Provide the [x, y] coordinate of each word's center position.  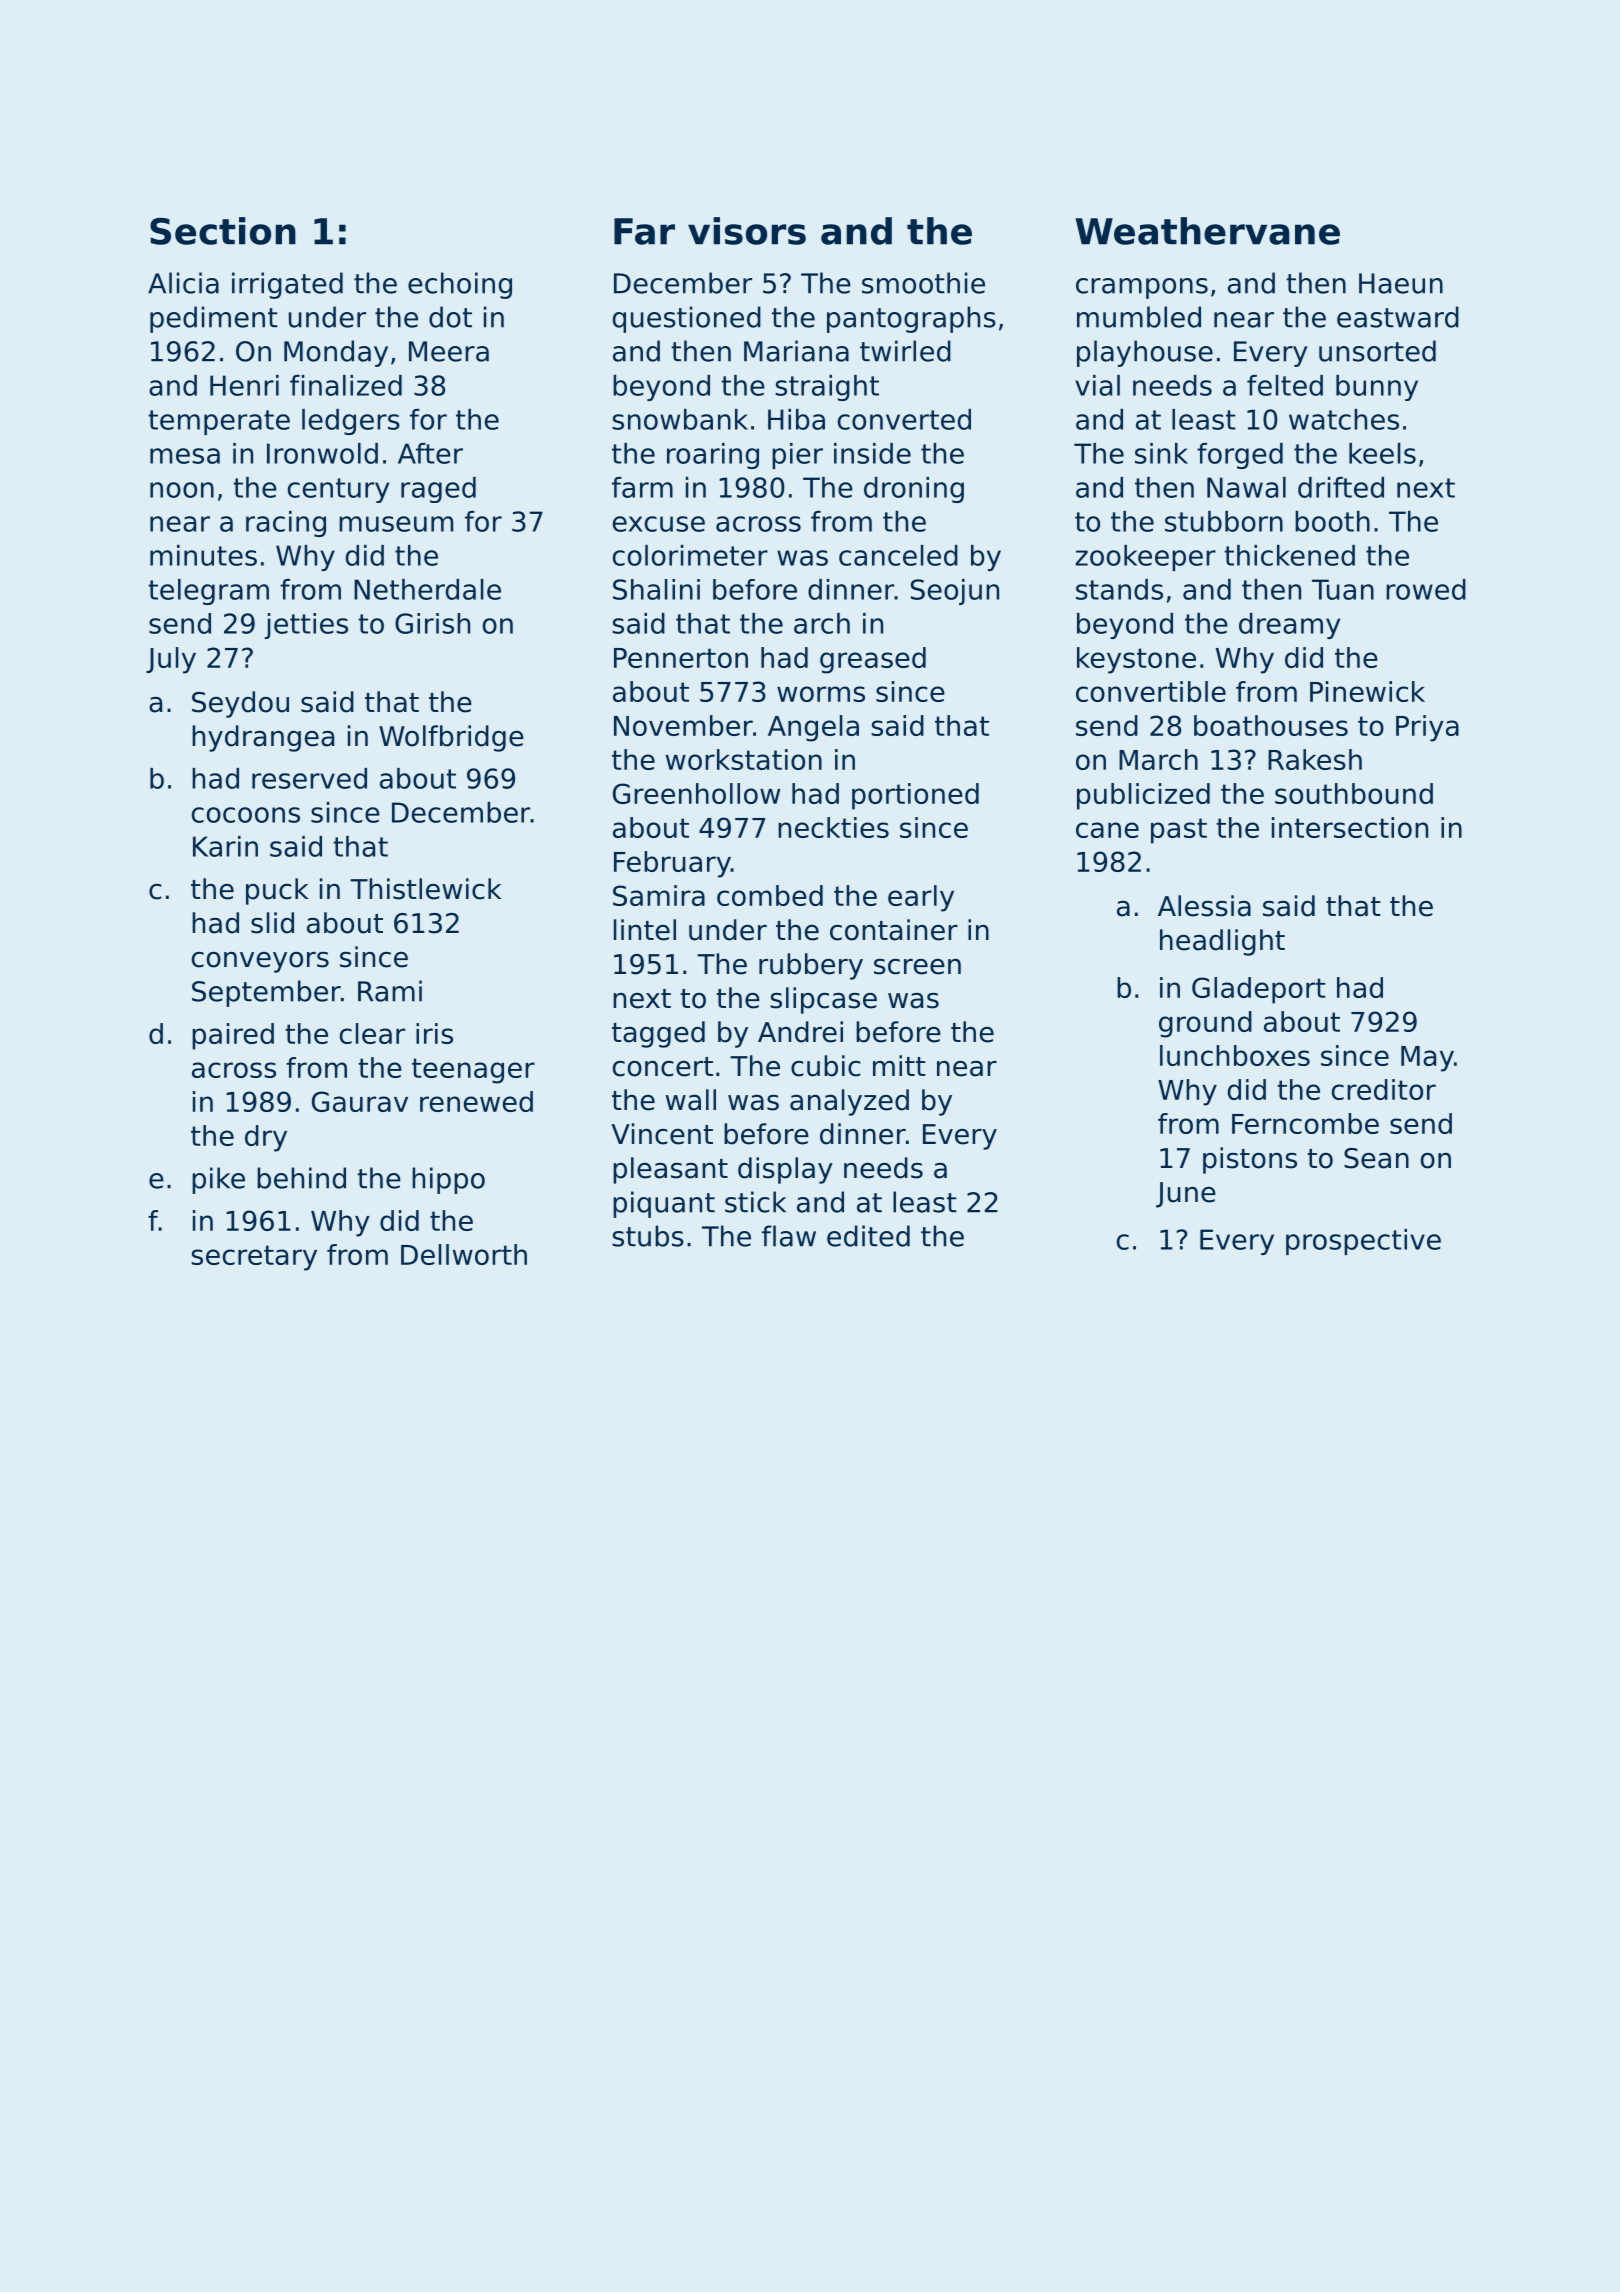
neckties [833, 827]
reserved [309, 778]
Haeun [1401, 283]
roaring [713, 456]
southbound [1354, 793]
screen [917, 967]
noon [182, 490]
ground [1205, 1024]
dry [266, 1138]
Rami [390, 991]
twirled [905, 351]
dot [450, 317]
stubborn [1224, 521]
